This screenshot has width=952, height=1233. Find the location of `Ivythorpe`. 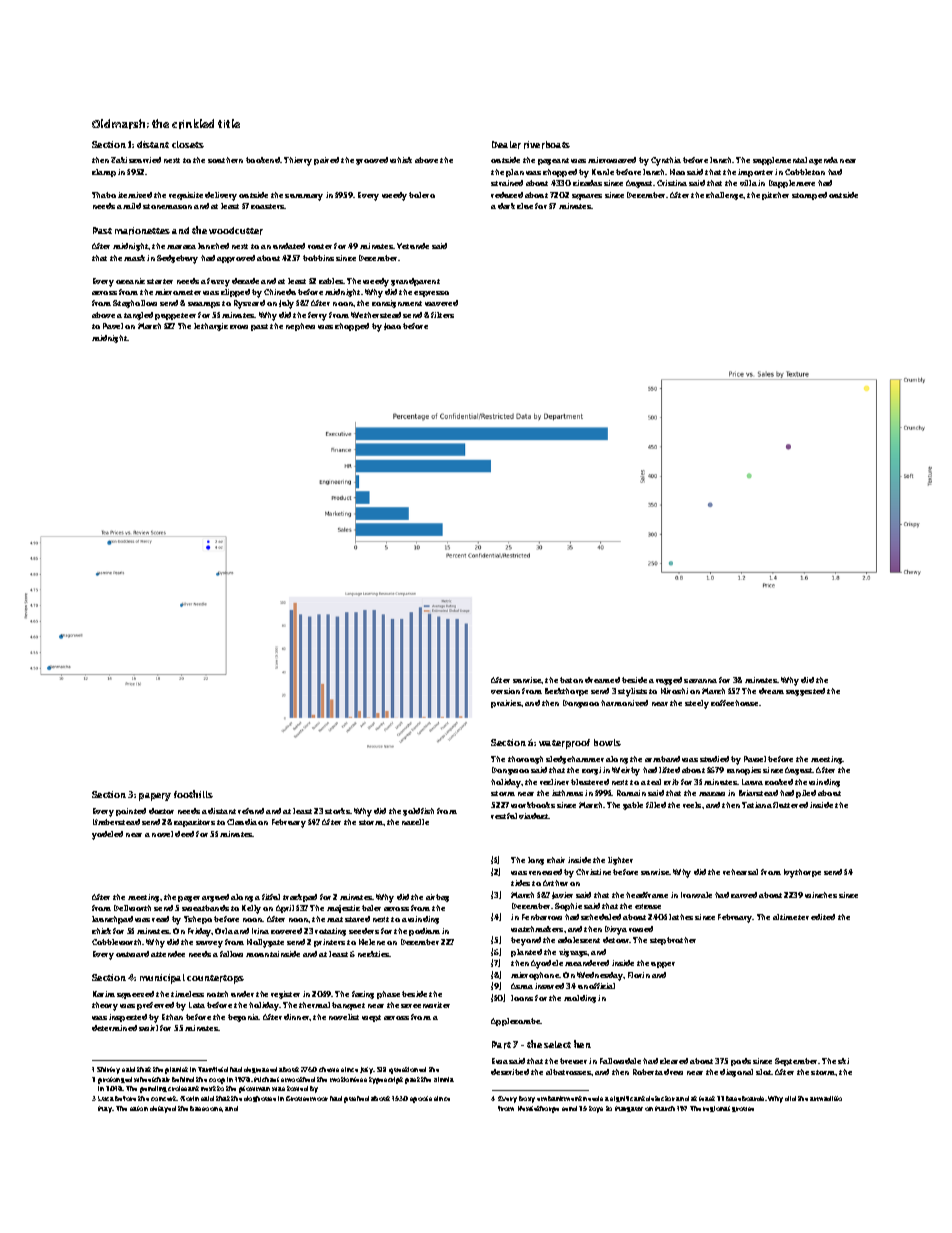

Ivythorpe is located at coordinates (802, 873).
